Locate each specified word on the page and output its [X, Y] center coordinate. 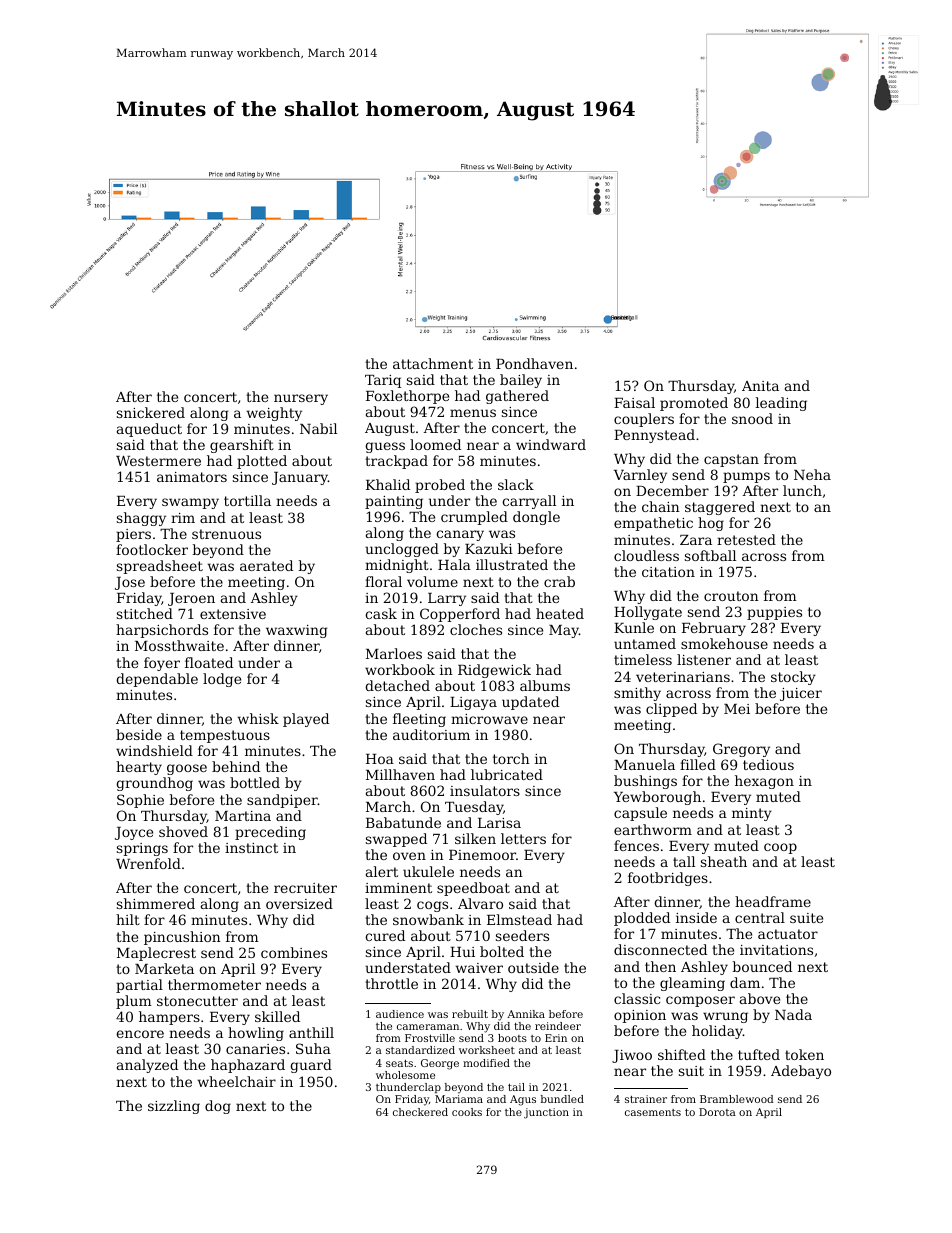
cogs [432, 906]
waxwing [297, 631]
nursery [301, 399]
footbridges [668, 879]
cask [381, 613]
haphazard [248, 1066]
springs [142, 849]
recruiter [305, 888]
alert [382, 871]
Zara [696, 540]
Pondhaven [534, 363]
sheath [724, 861]
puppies [774, 613]
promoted [694, 404]
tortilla [247, 500]
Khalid [388, 484]
